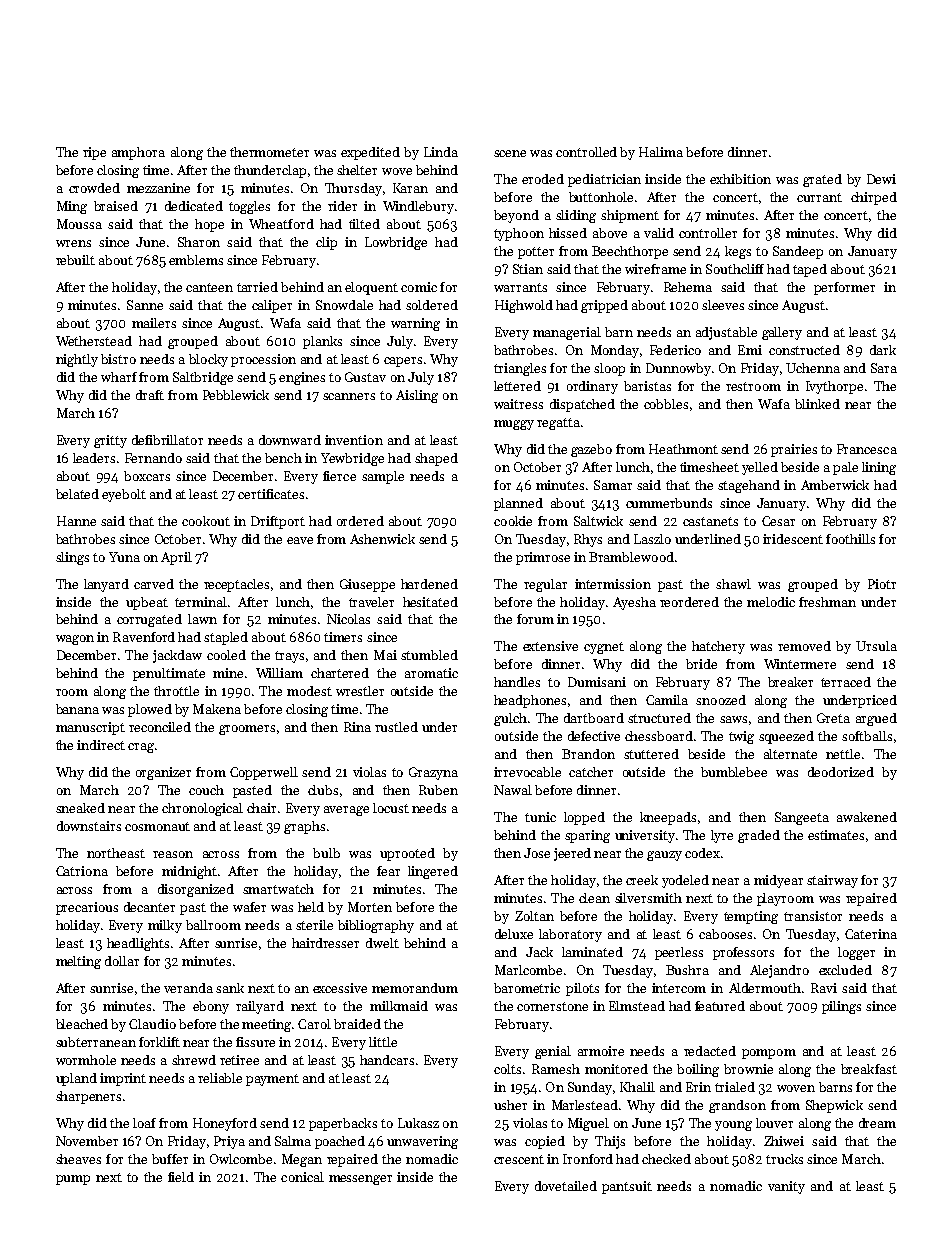 This screenshot has height=1233, width=952. I want to click on iridescent, so click(793, 539).
